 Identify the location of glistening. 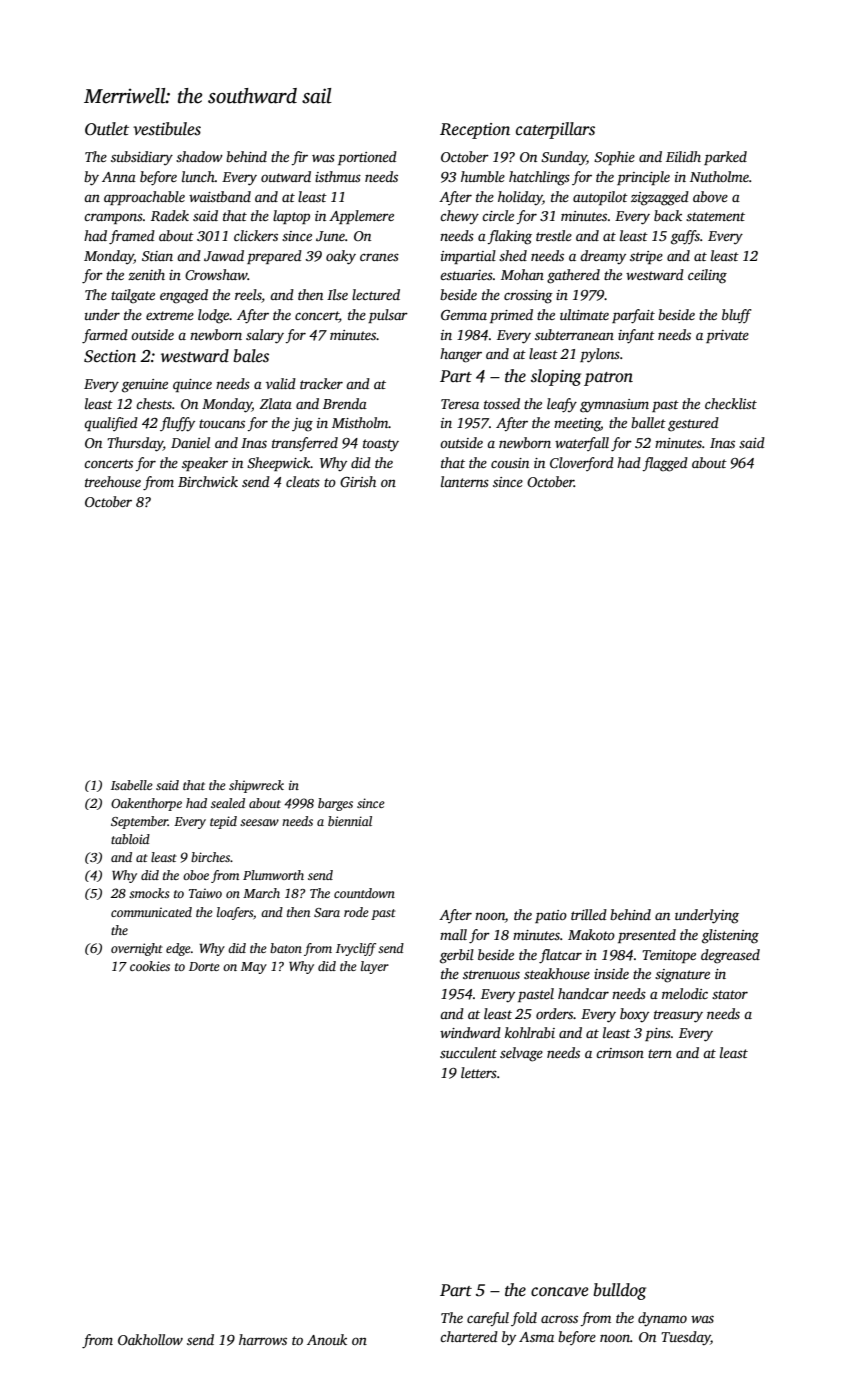
(730, 936).
